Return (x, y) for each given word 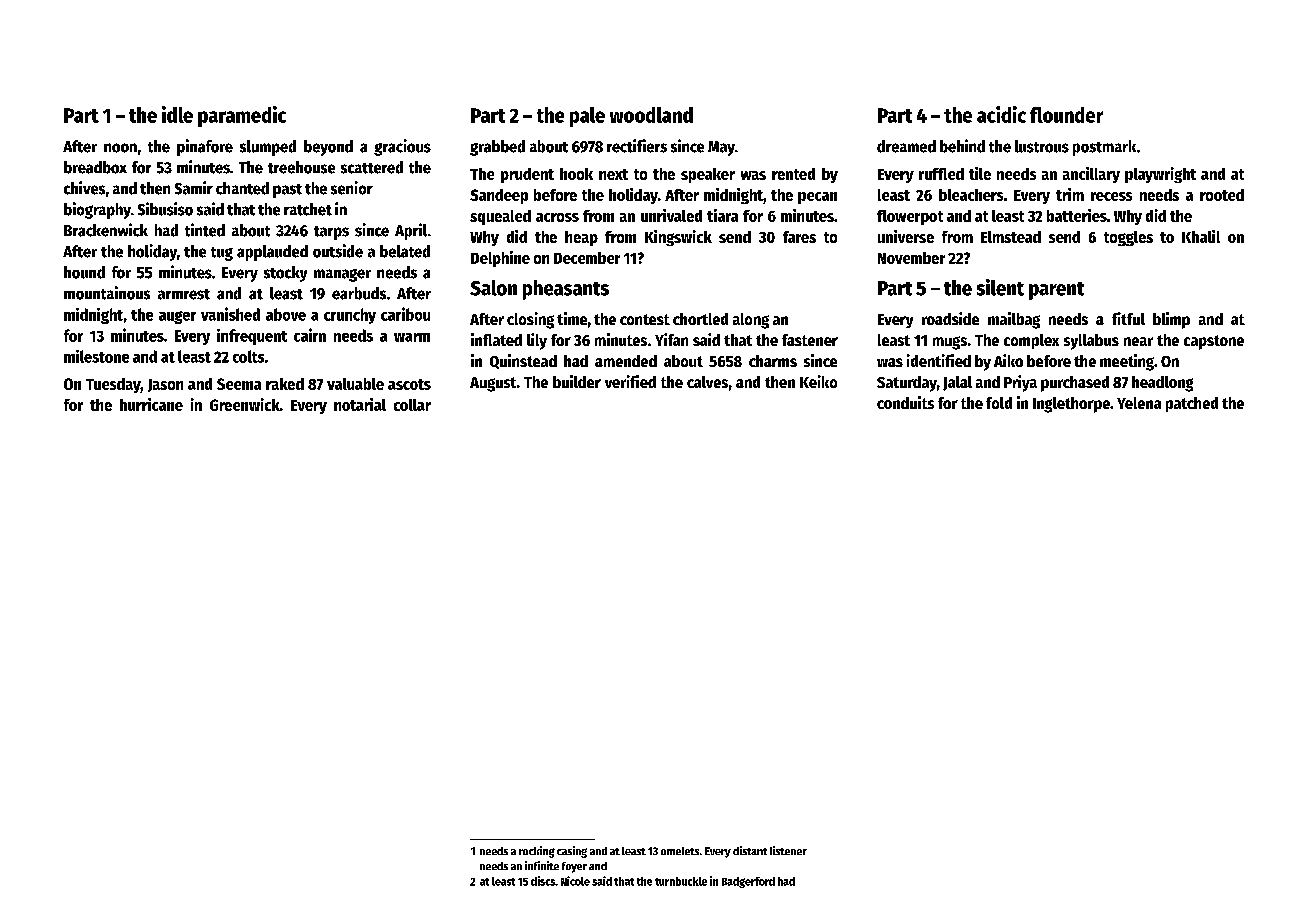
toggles (1128, 238)
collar (412, 405)
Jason (165, 385)
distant (750, 850)
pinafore (205, 147)
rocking (537, 852)
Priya (1020, 383)
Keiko (818, 381)
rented (793, 174)
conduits (905, 402)
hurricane (151, 404)
